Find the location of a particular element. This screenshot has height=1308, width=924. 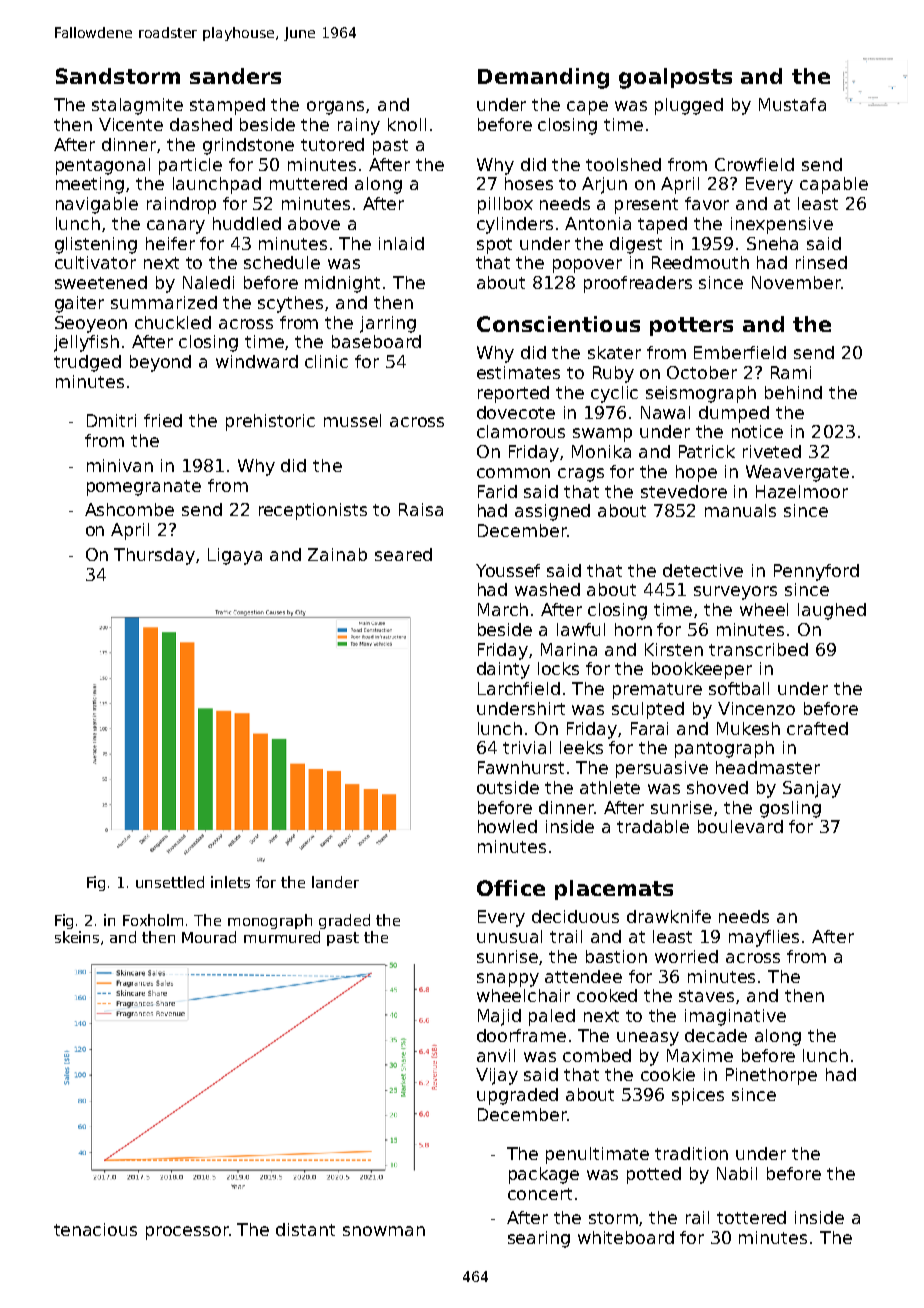

crags is located at coordinates (581, 475).
